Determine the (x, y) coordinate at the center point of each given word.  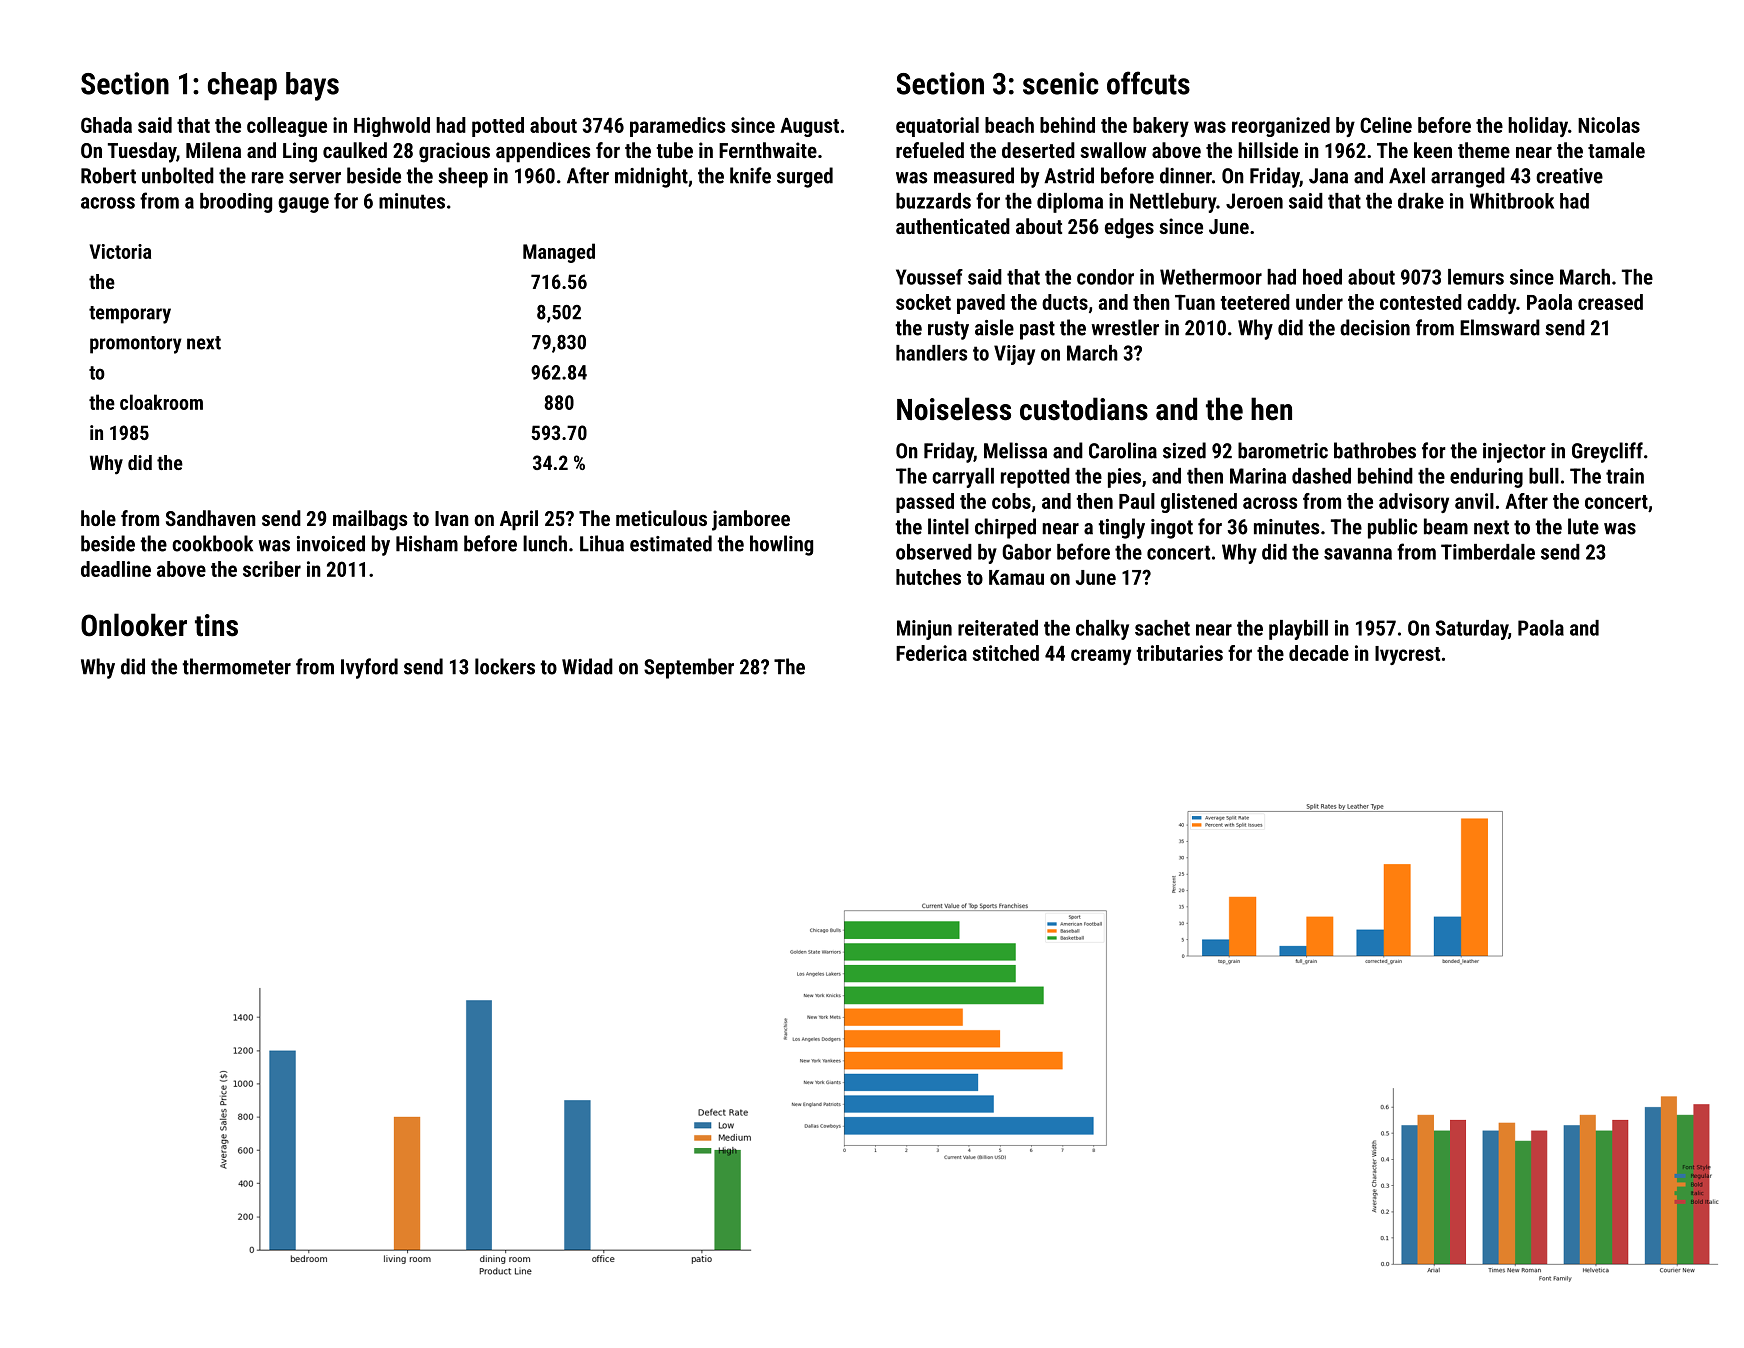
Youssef (929, 277)
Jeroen (1254, 201)
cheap (242, 86)
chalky (1102, 630)
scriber (272, 569)
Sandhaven (211, 518)
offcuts (1148, 83)
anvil (1474, 501)
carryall (963, 478)
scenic (1061, 83)
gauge (303, 205)
